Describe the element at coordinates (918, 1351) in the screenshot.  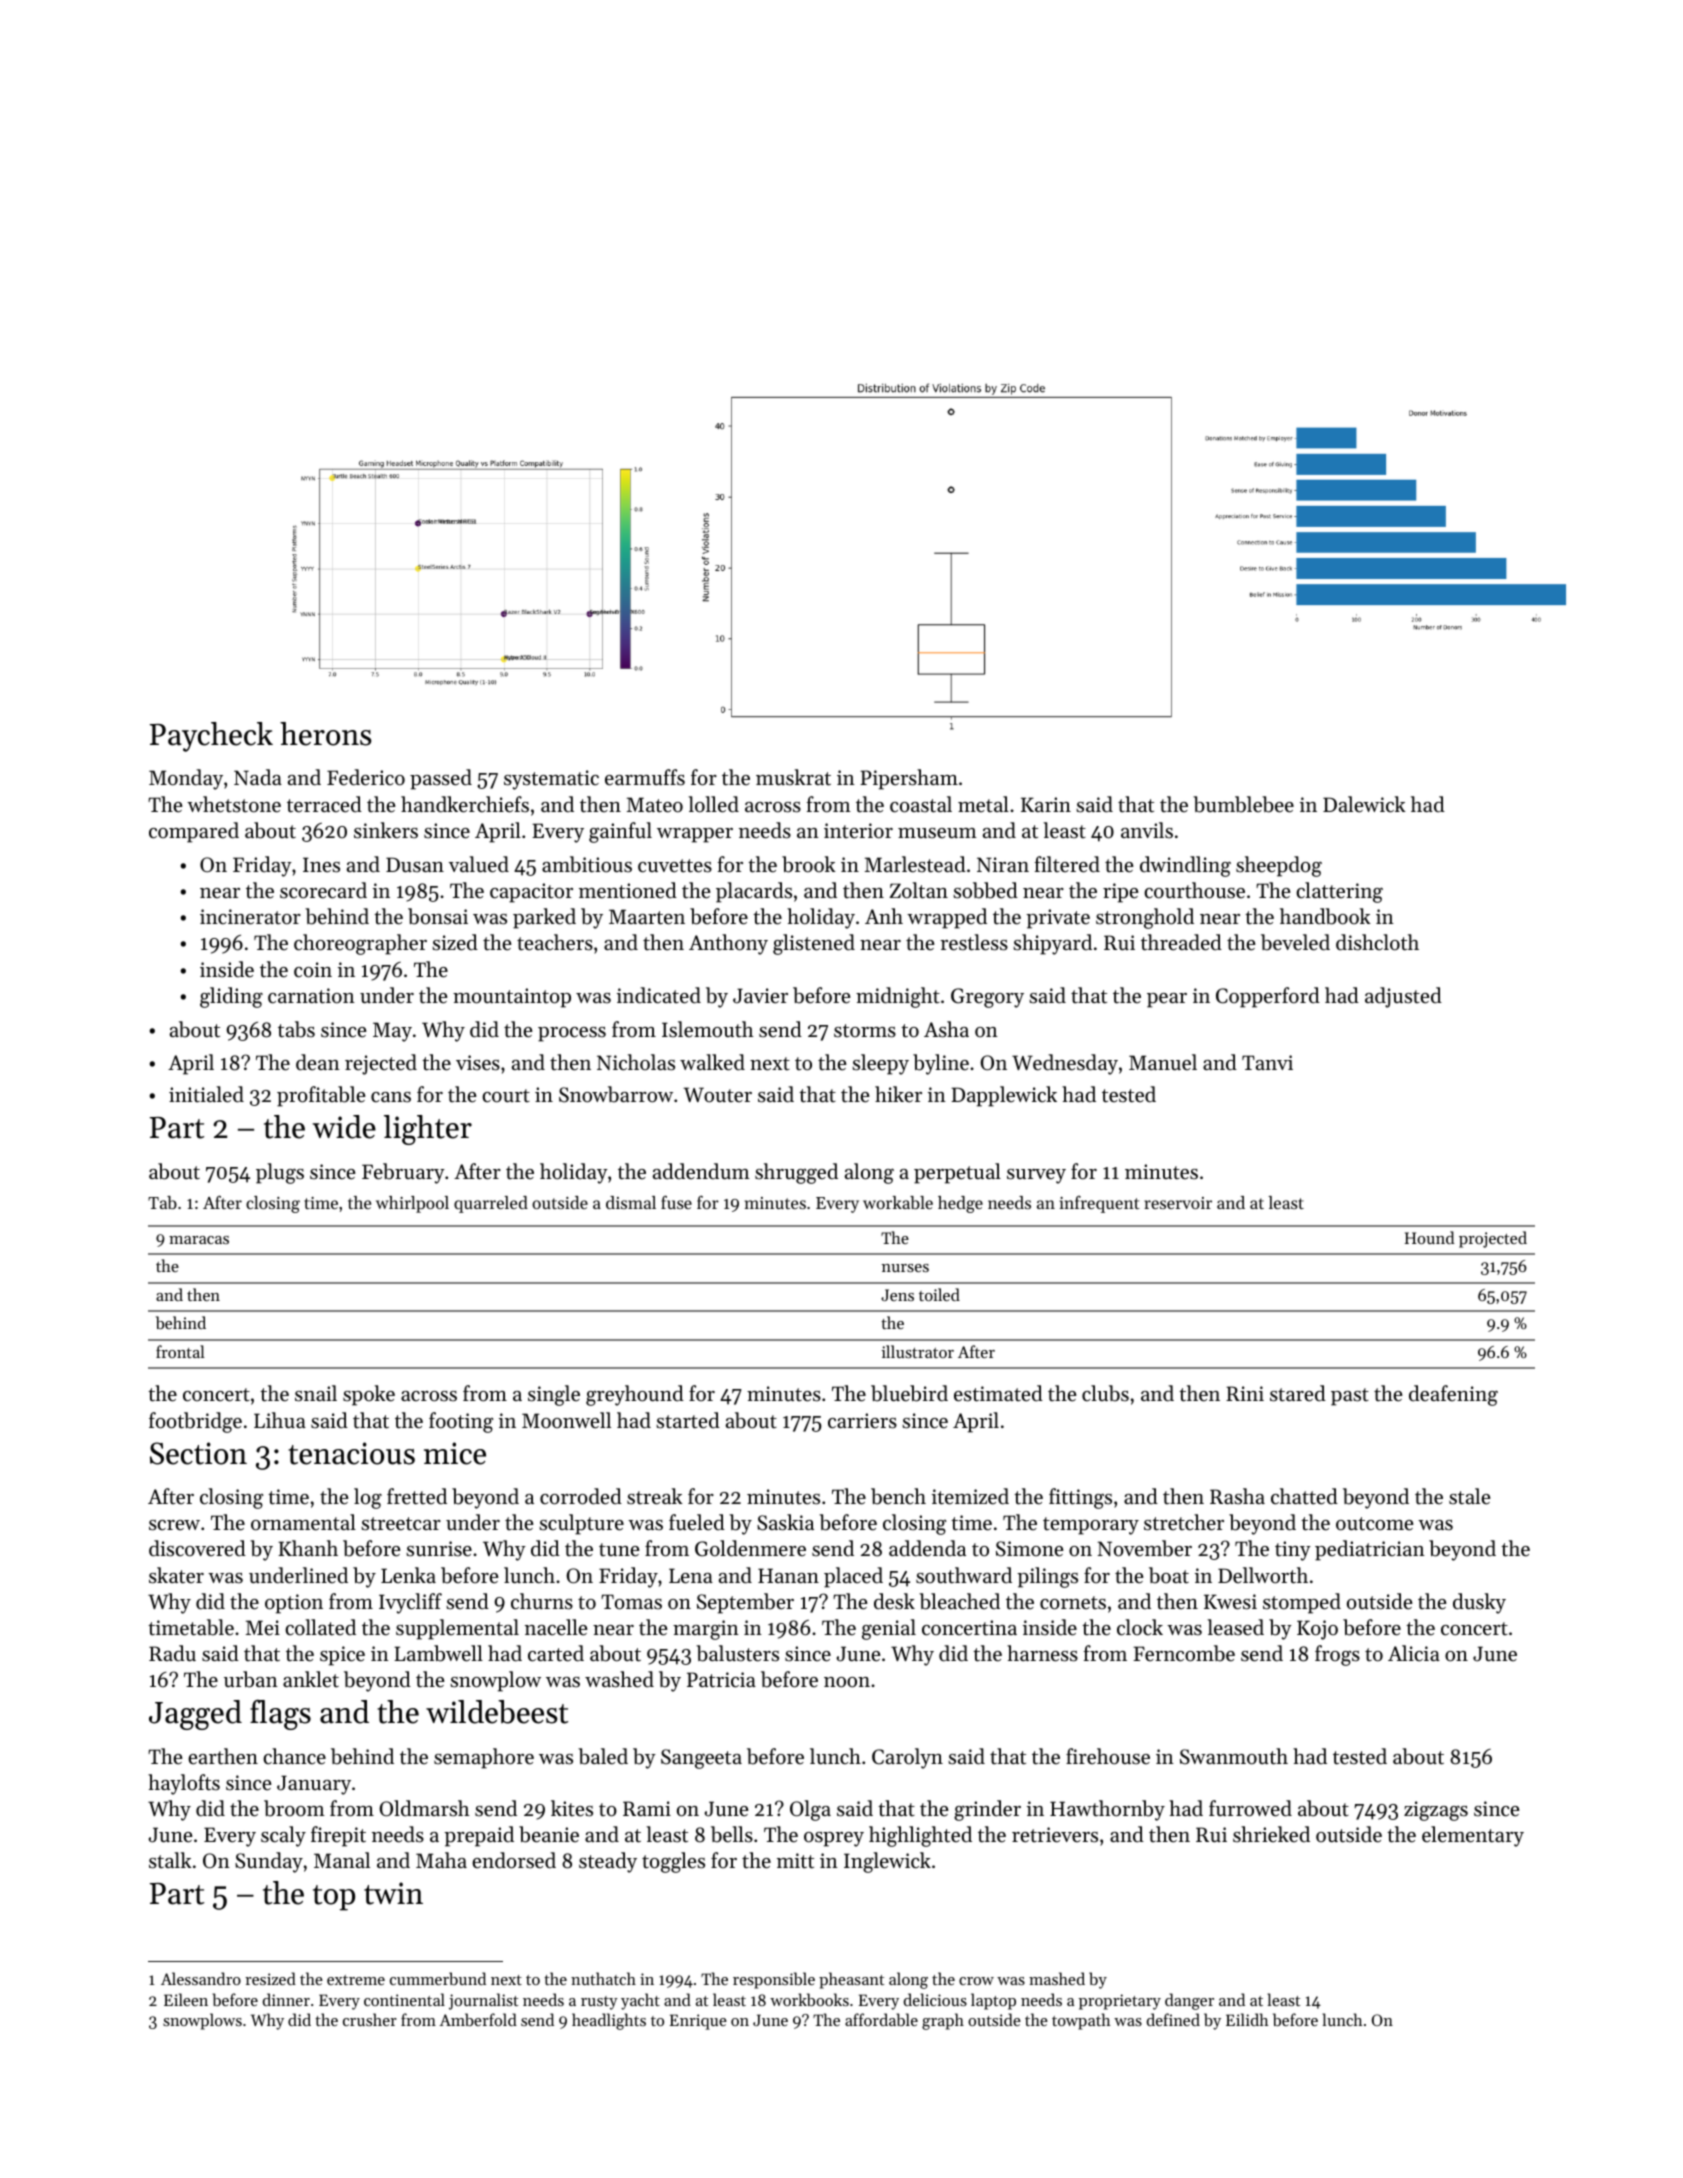
I see `illustrator` at that location.
